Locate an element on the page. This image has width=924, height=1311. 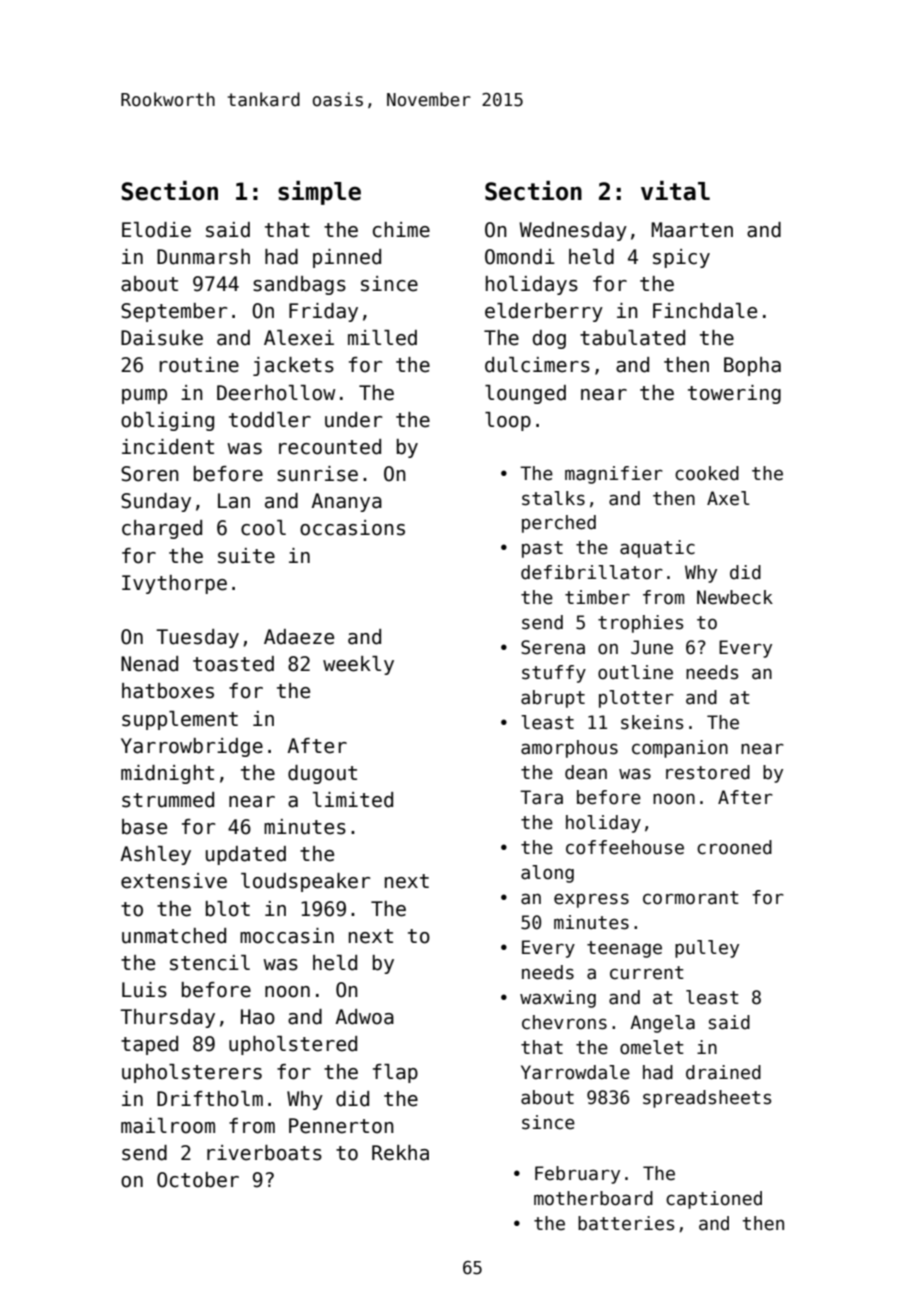
October is located at coordinates (198, 1180).
